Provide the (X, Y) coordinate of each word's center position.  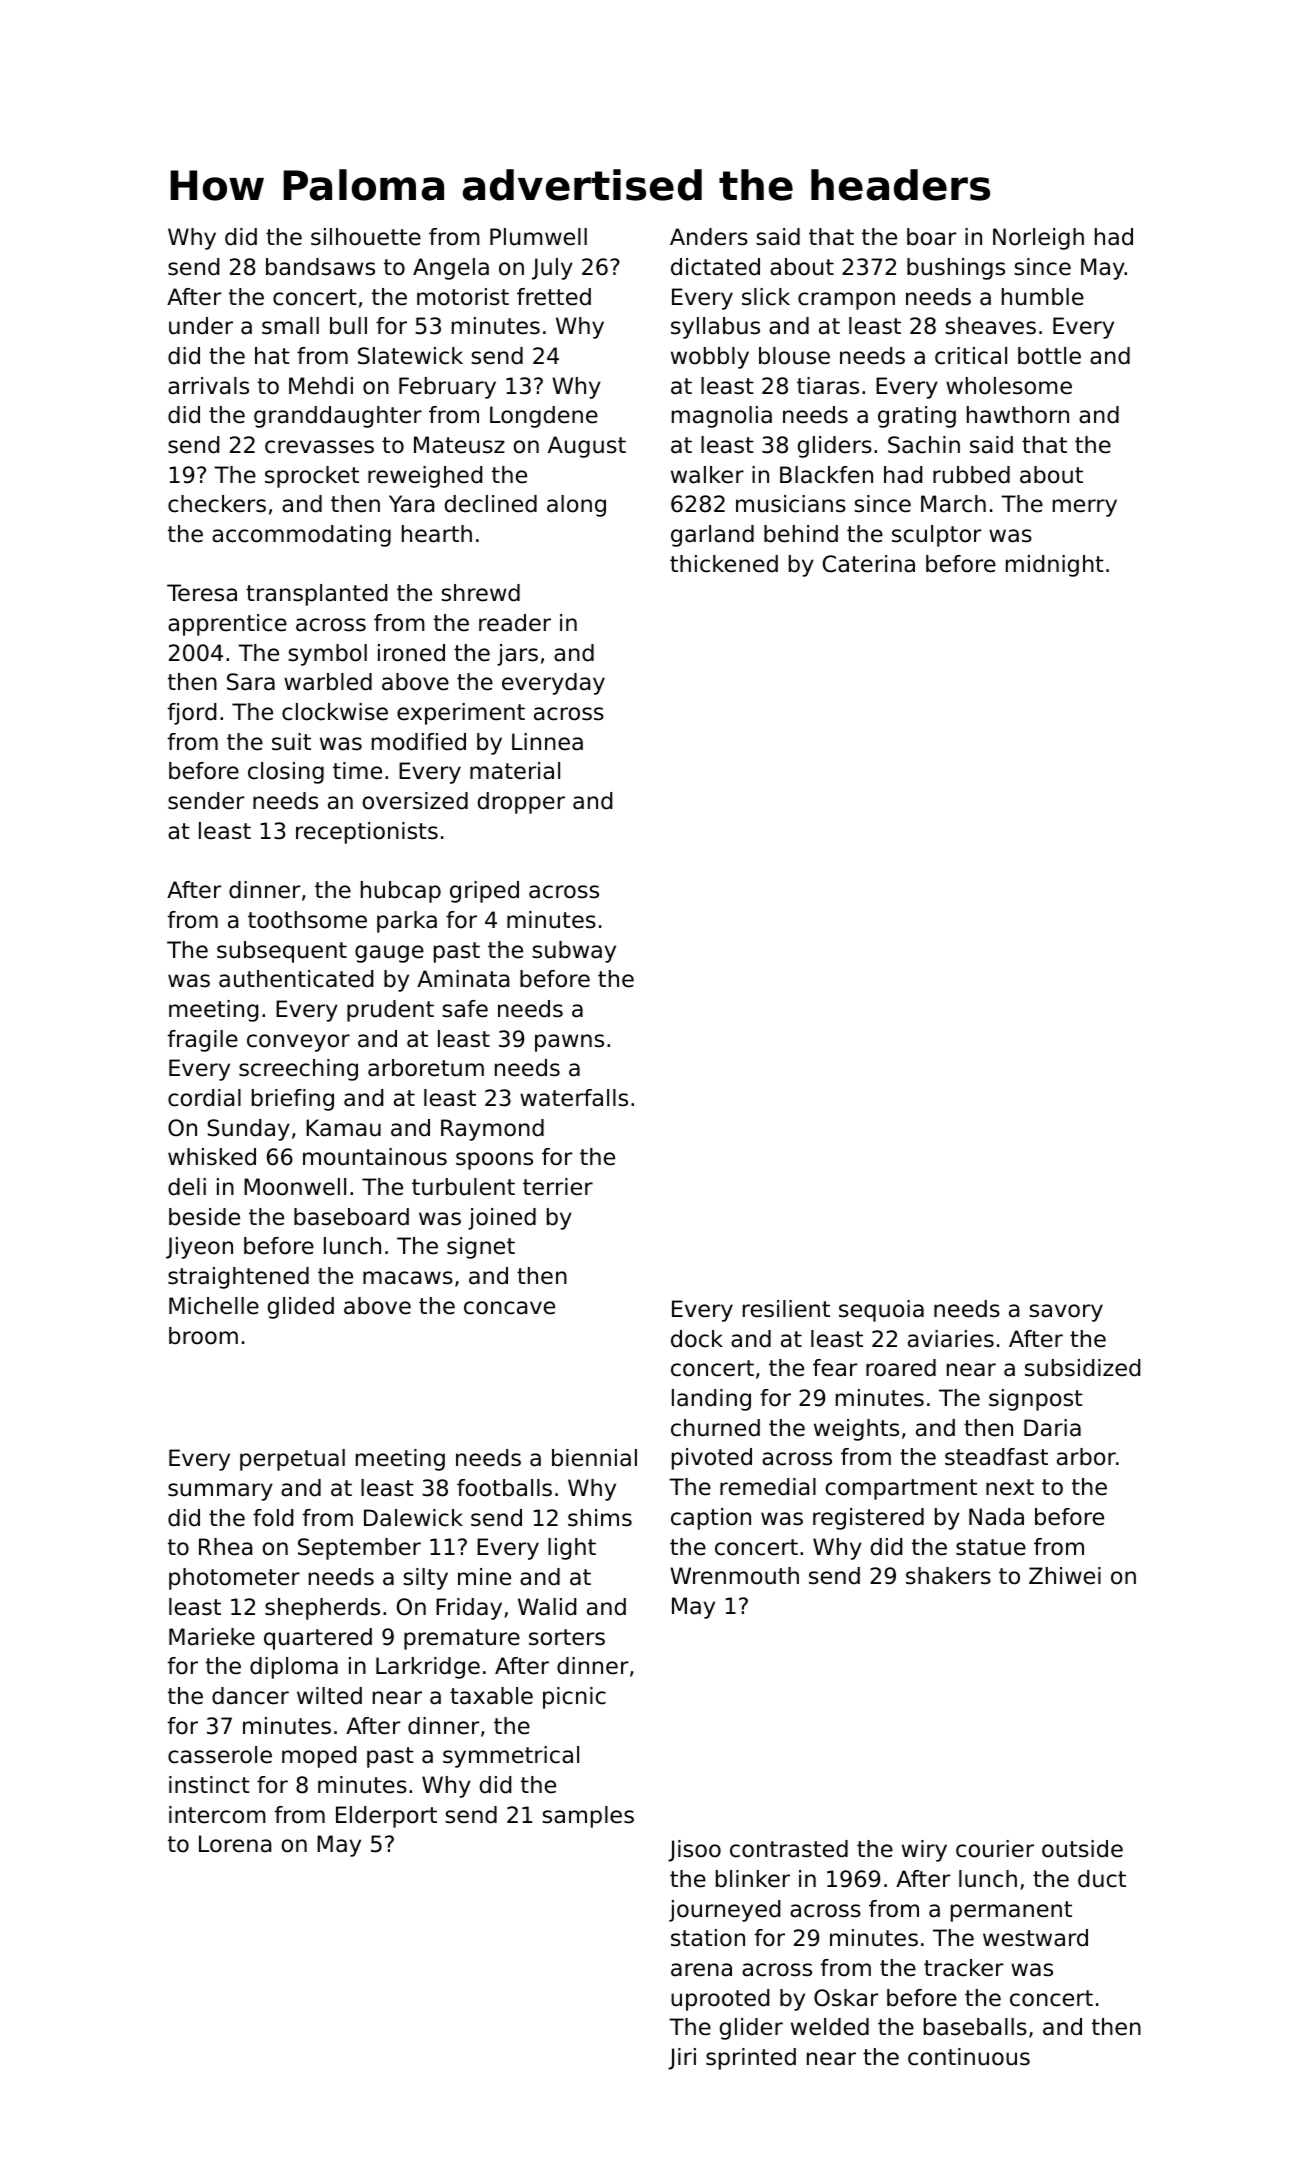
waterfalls (574, 1098)
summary (220, 1492)
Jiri (682, 2059)
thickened (724, 564)
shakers (948, 1576)
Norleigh (1038, 239)
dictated (715, 267)
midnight (1055, 566)
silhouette (366, 237)
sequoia (881, 1311)
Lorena (235, 1844)
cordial (204, 1098)
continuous (969, 2057)
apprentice (227, 625)
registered (868, 1519)
